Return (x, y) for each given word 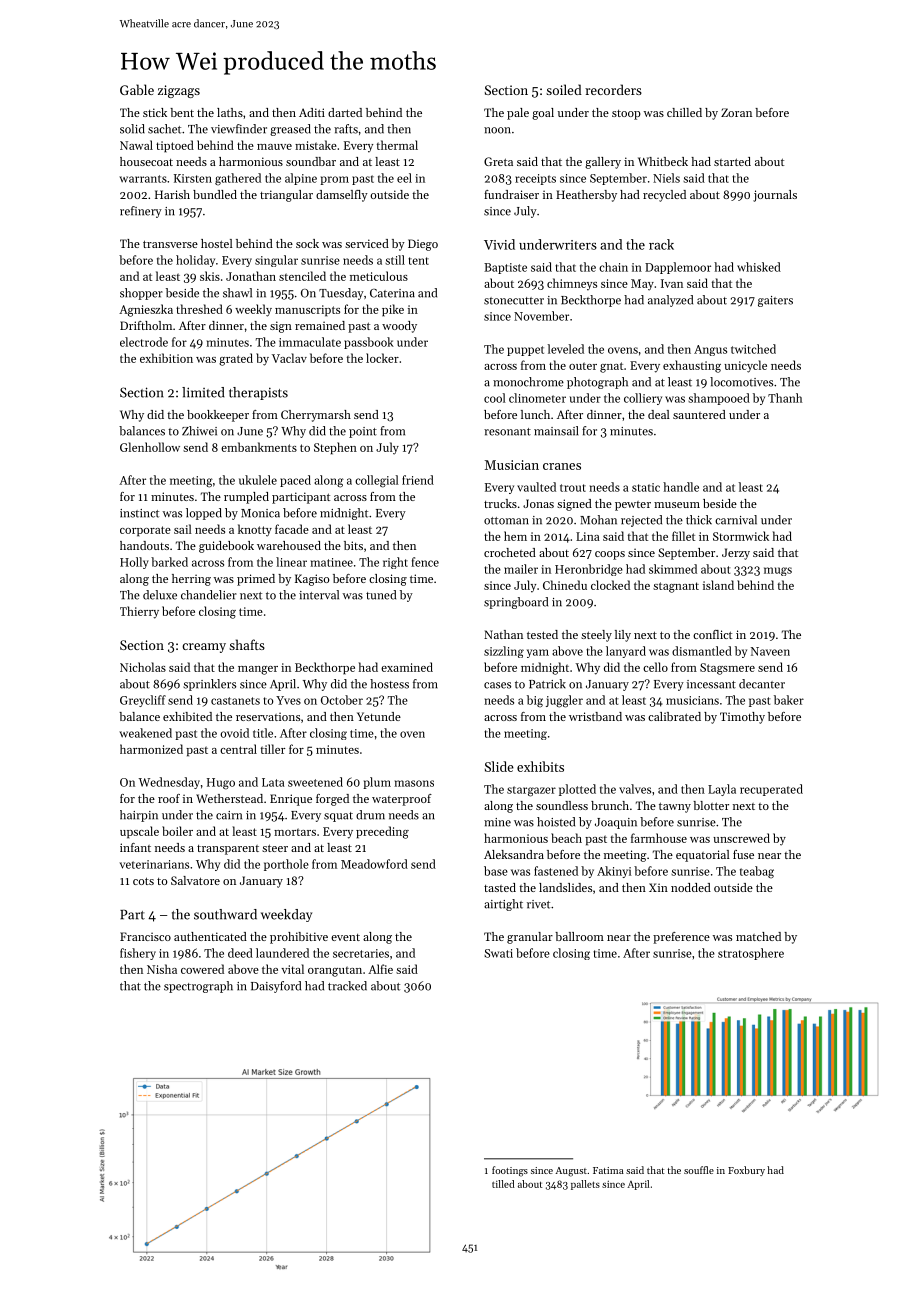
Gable (137, 89)
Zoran (736, 112)
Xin (658, 887)
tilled (503, 1184)
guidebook (226, 547)
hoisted (556, 822)
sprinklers (209, 685)
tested (542, 634)
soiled (564, 89)
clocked (610, 585)
